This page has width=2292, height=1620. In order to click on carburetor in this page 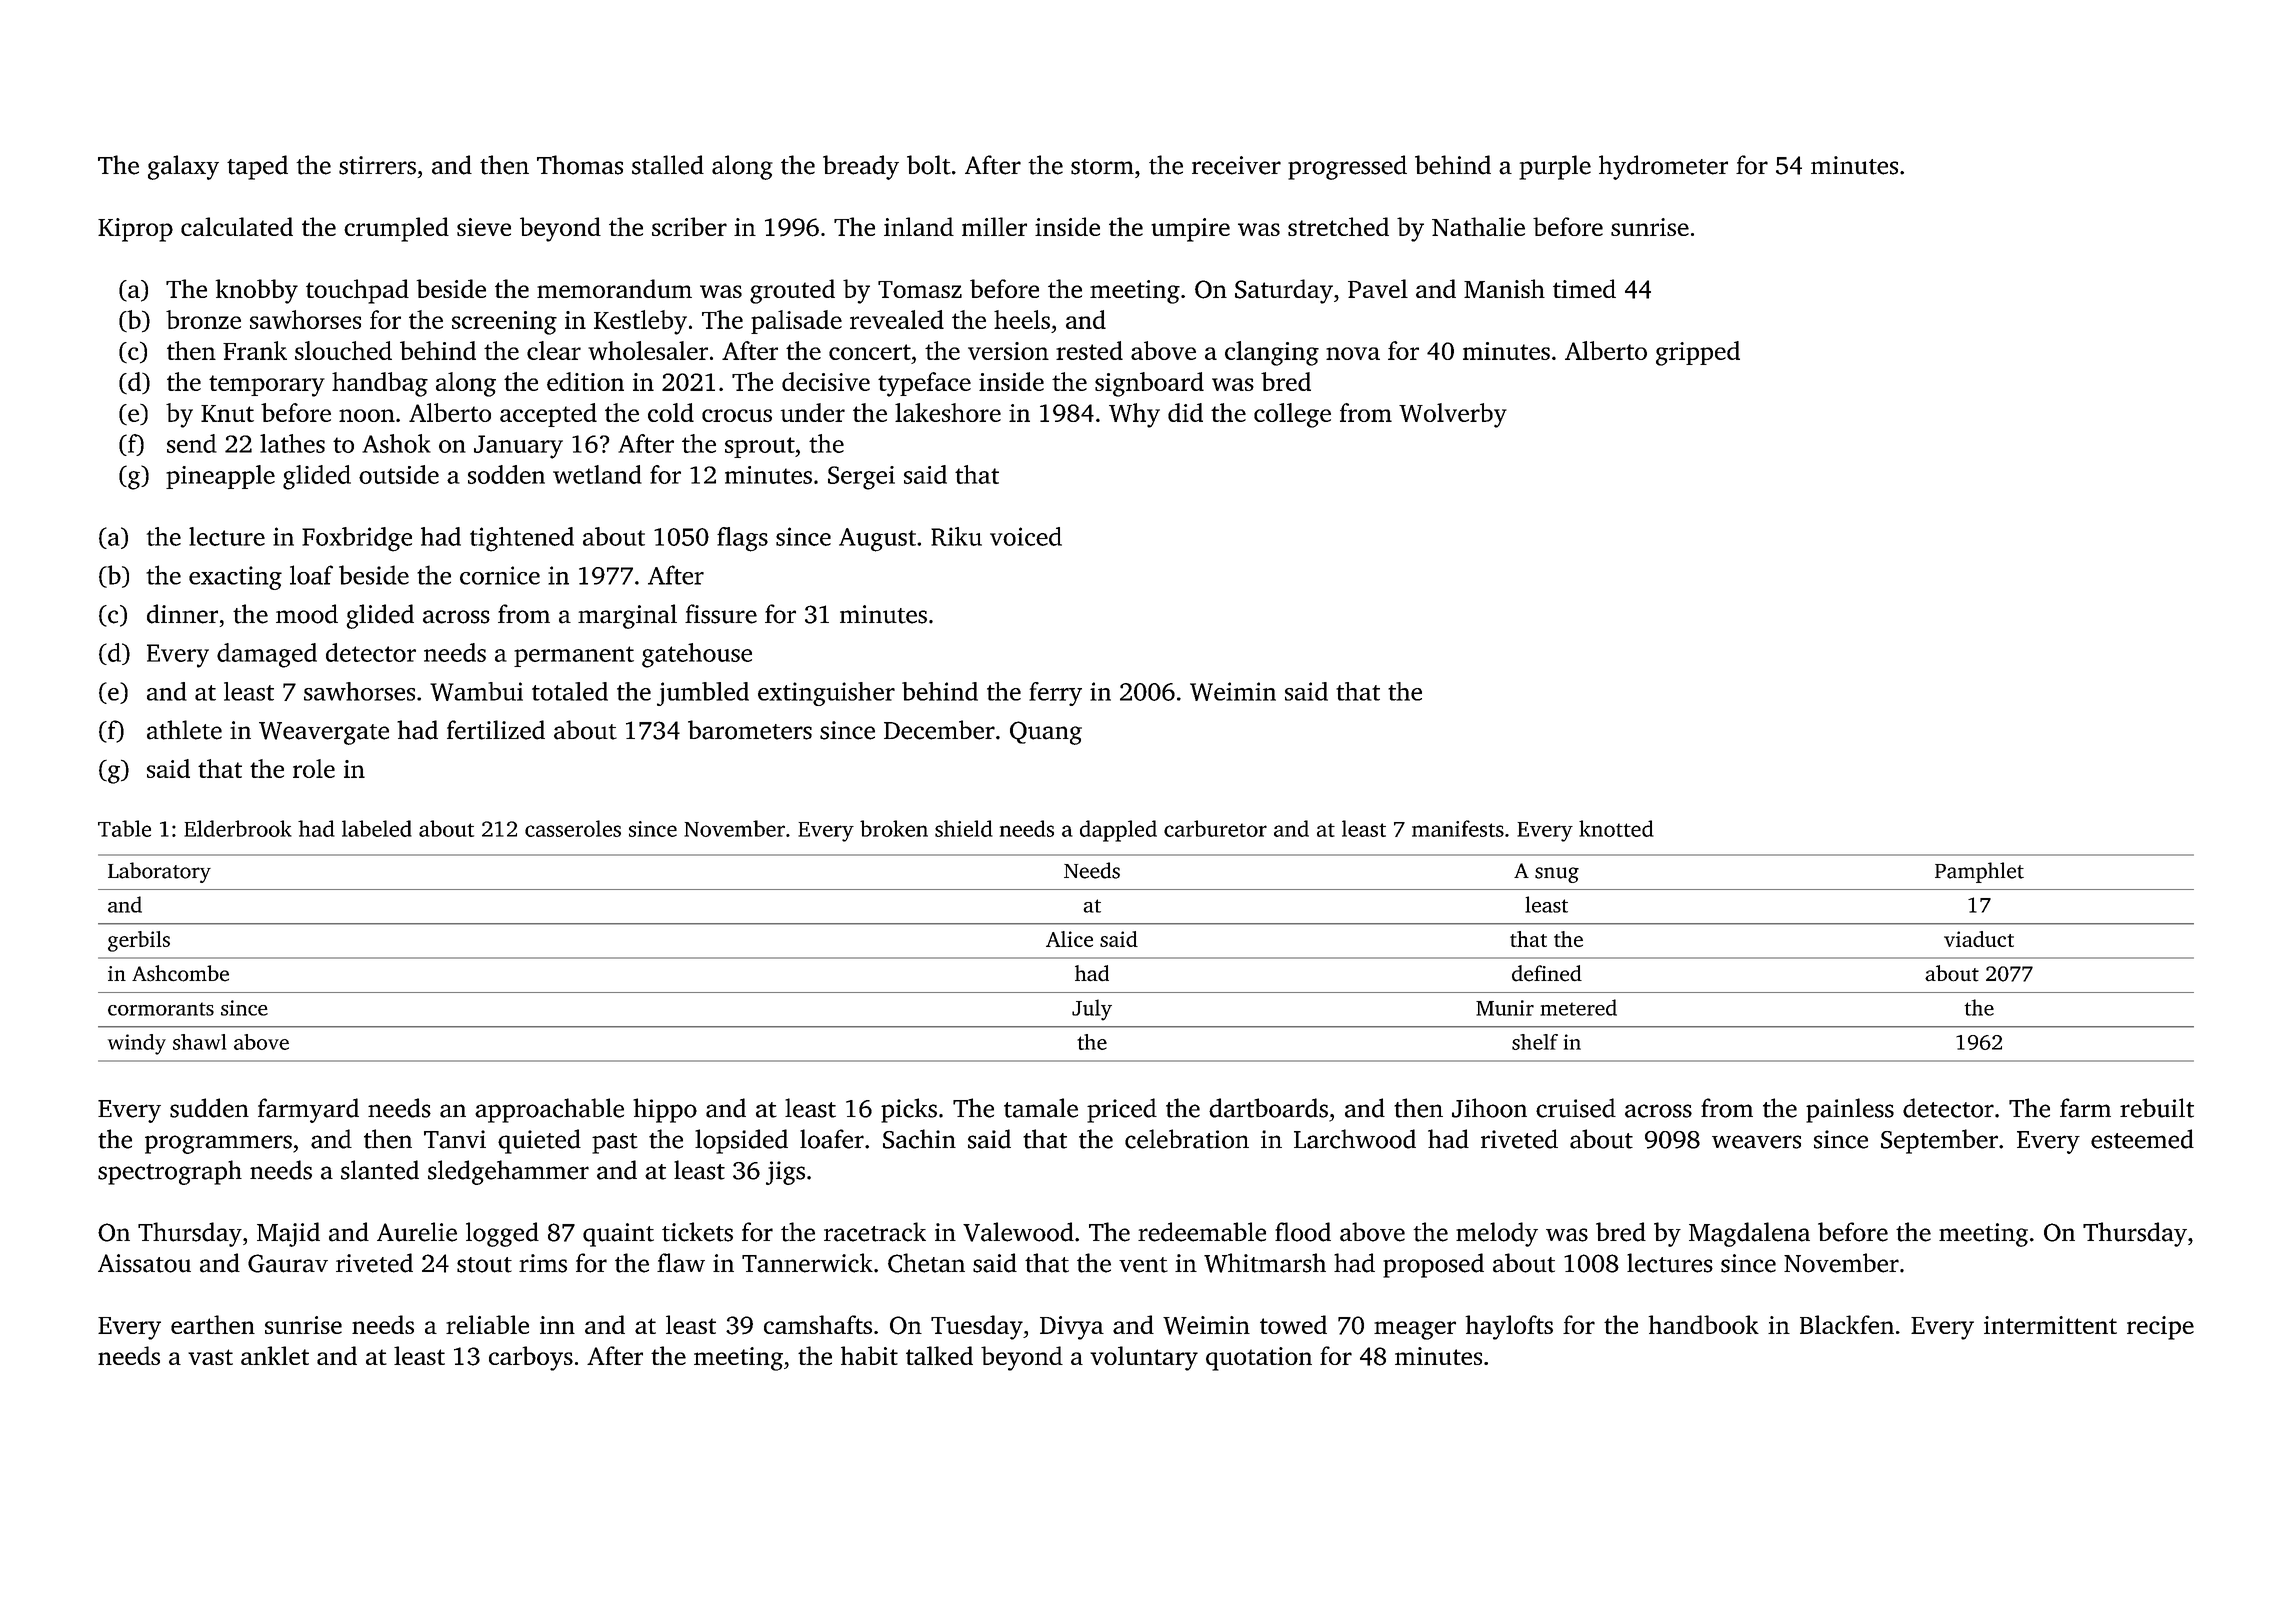, I will do `click(1215, 828)`.
